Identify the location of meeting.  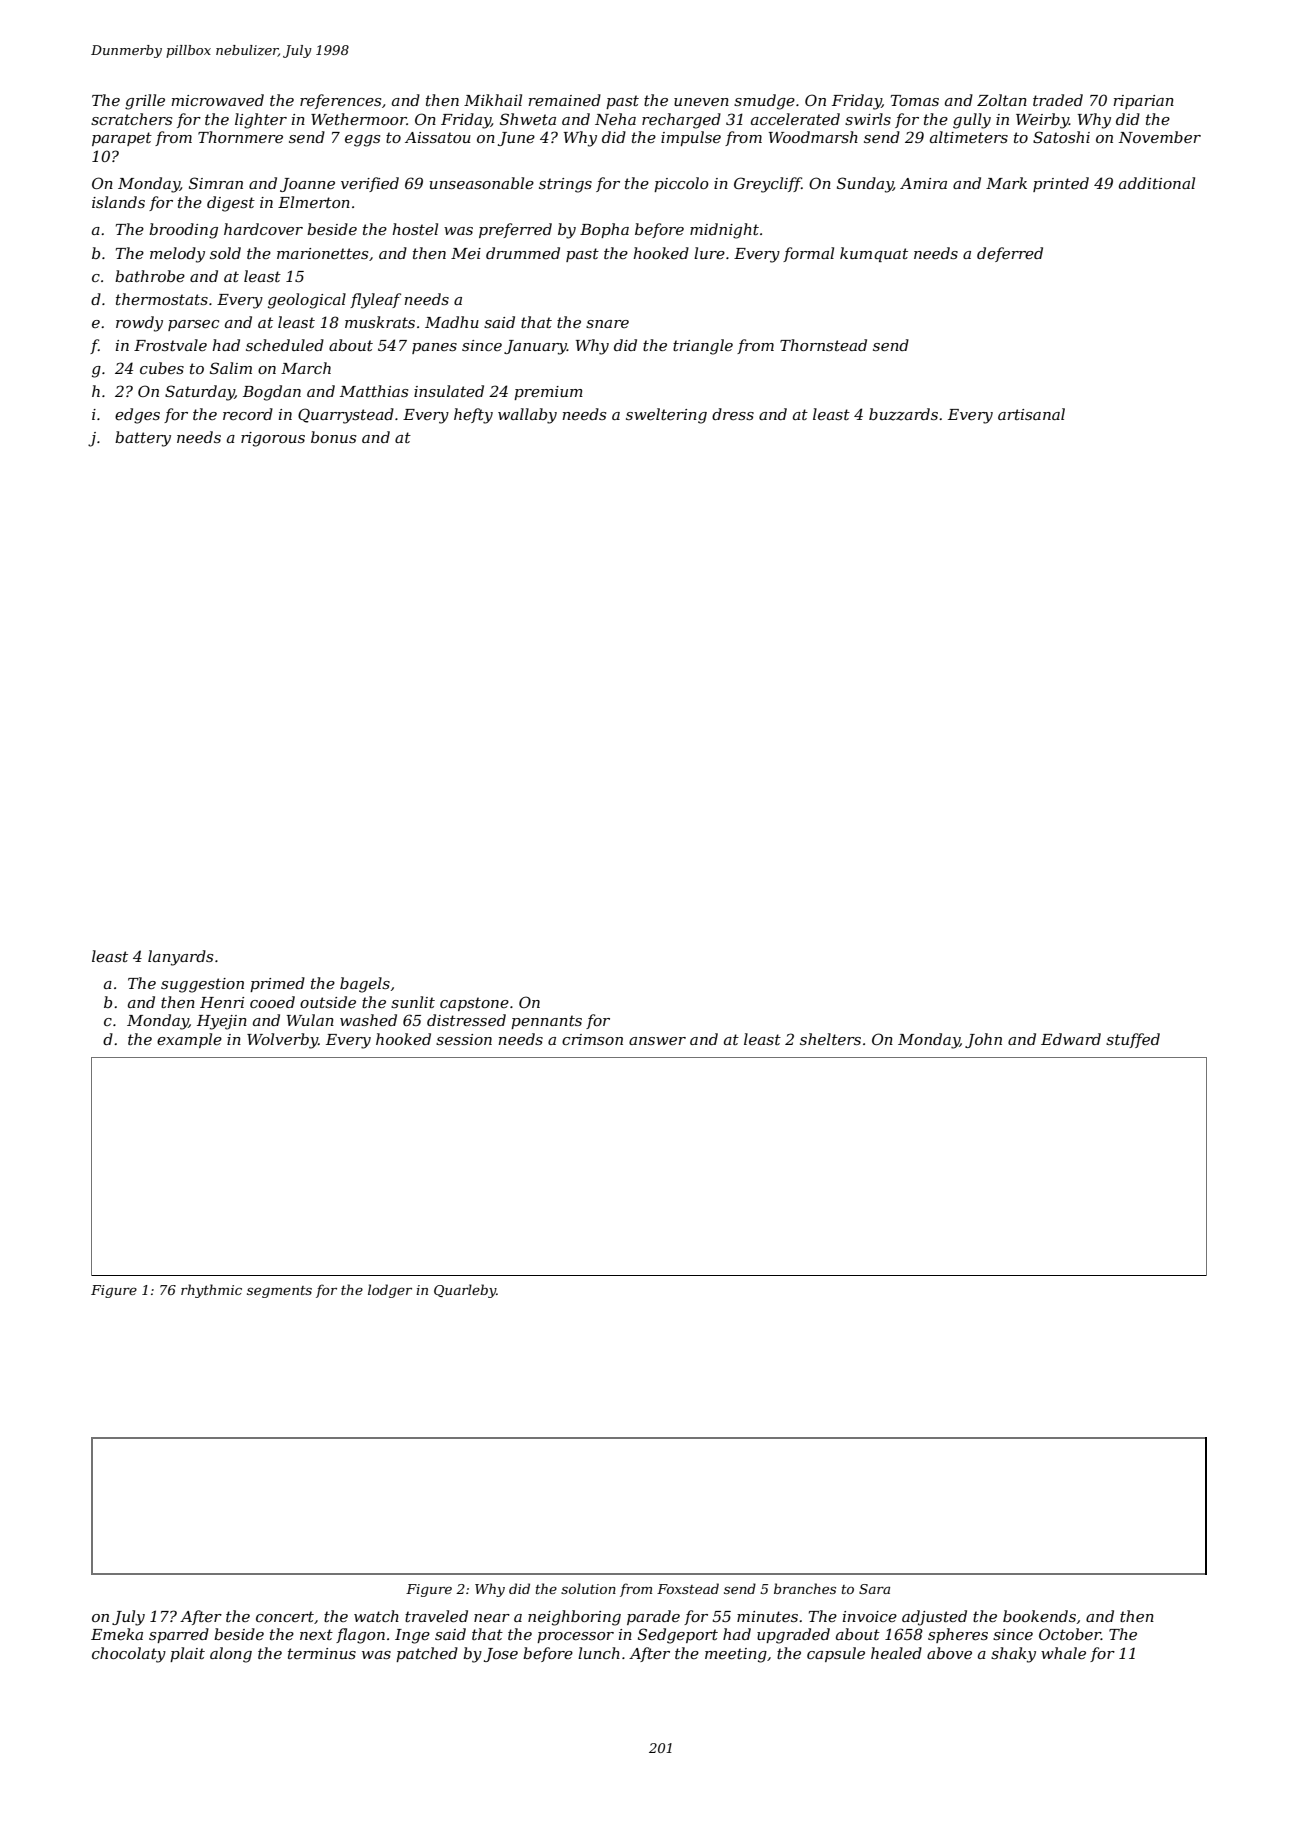
(736, 1655).
